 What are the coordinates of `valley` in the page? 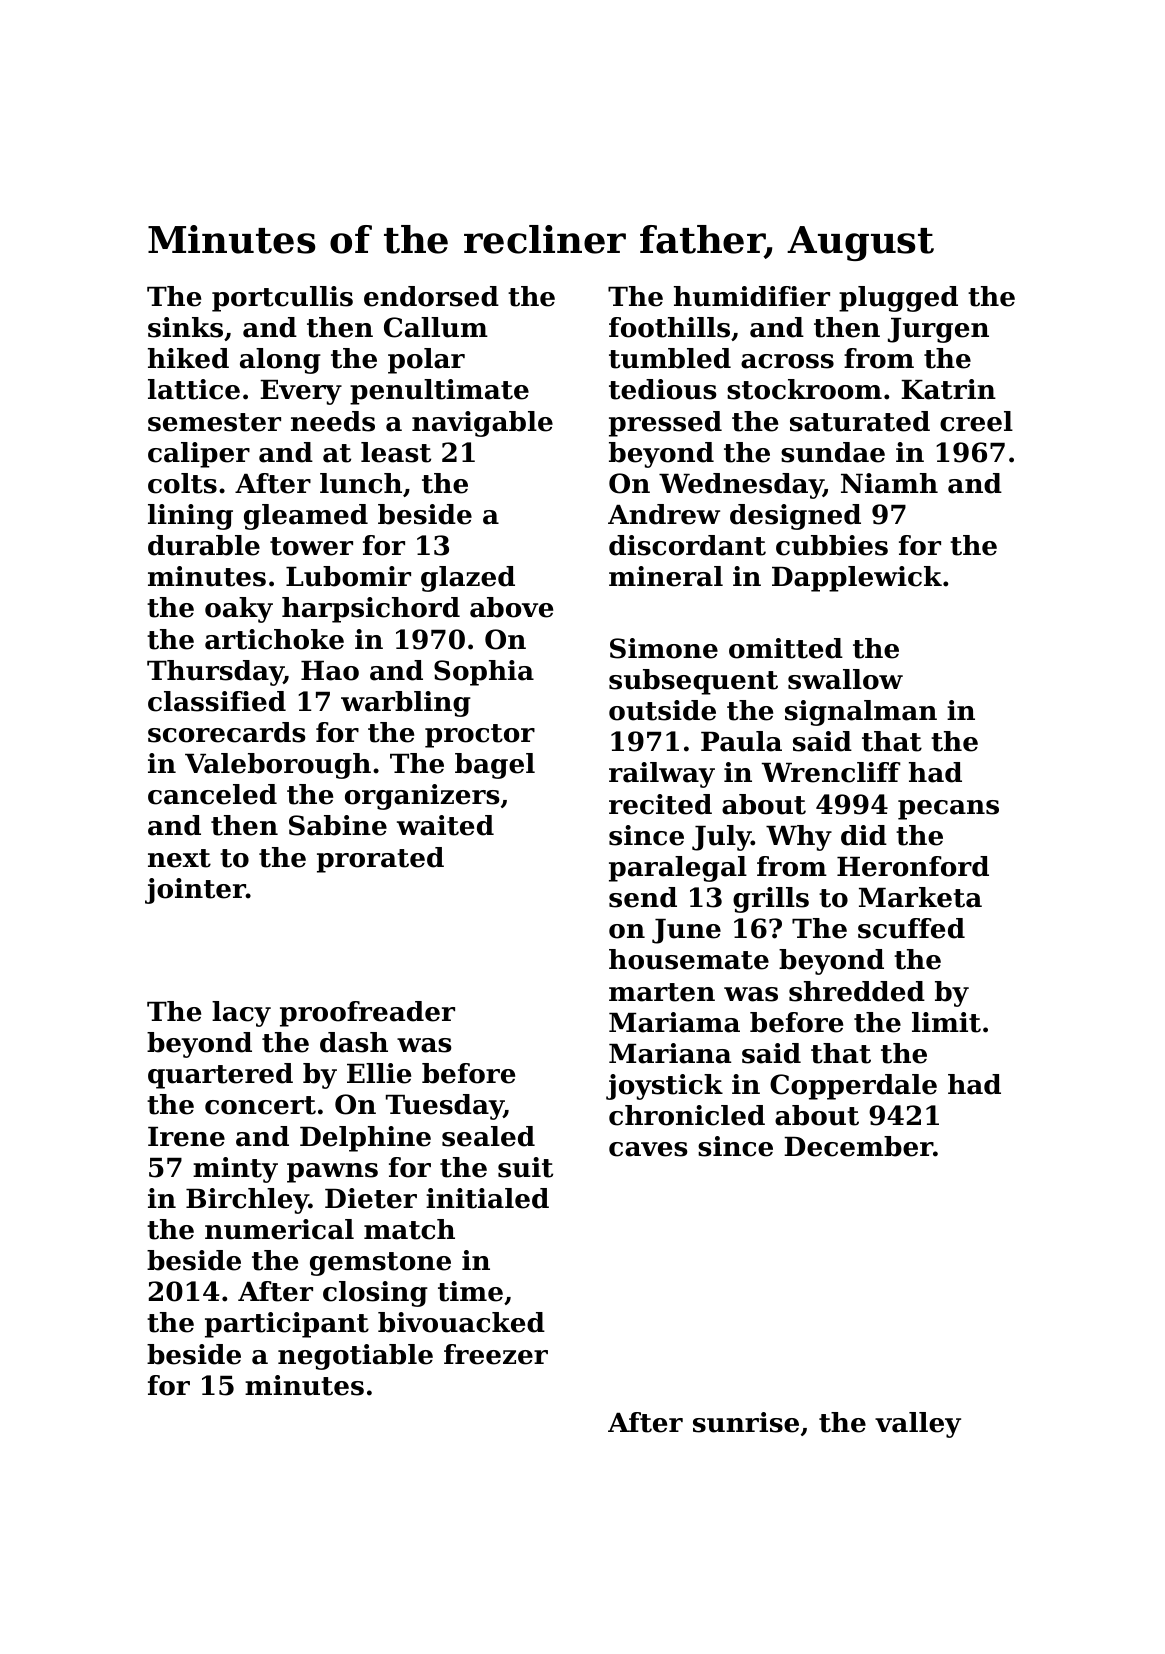 It's located at (918, 1425).
